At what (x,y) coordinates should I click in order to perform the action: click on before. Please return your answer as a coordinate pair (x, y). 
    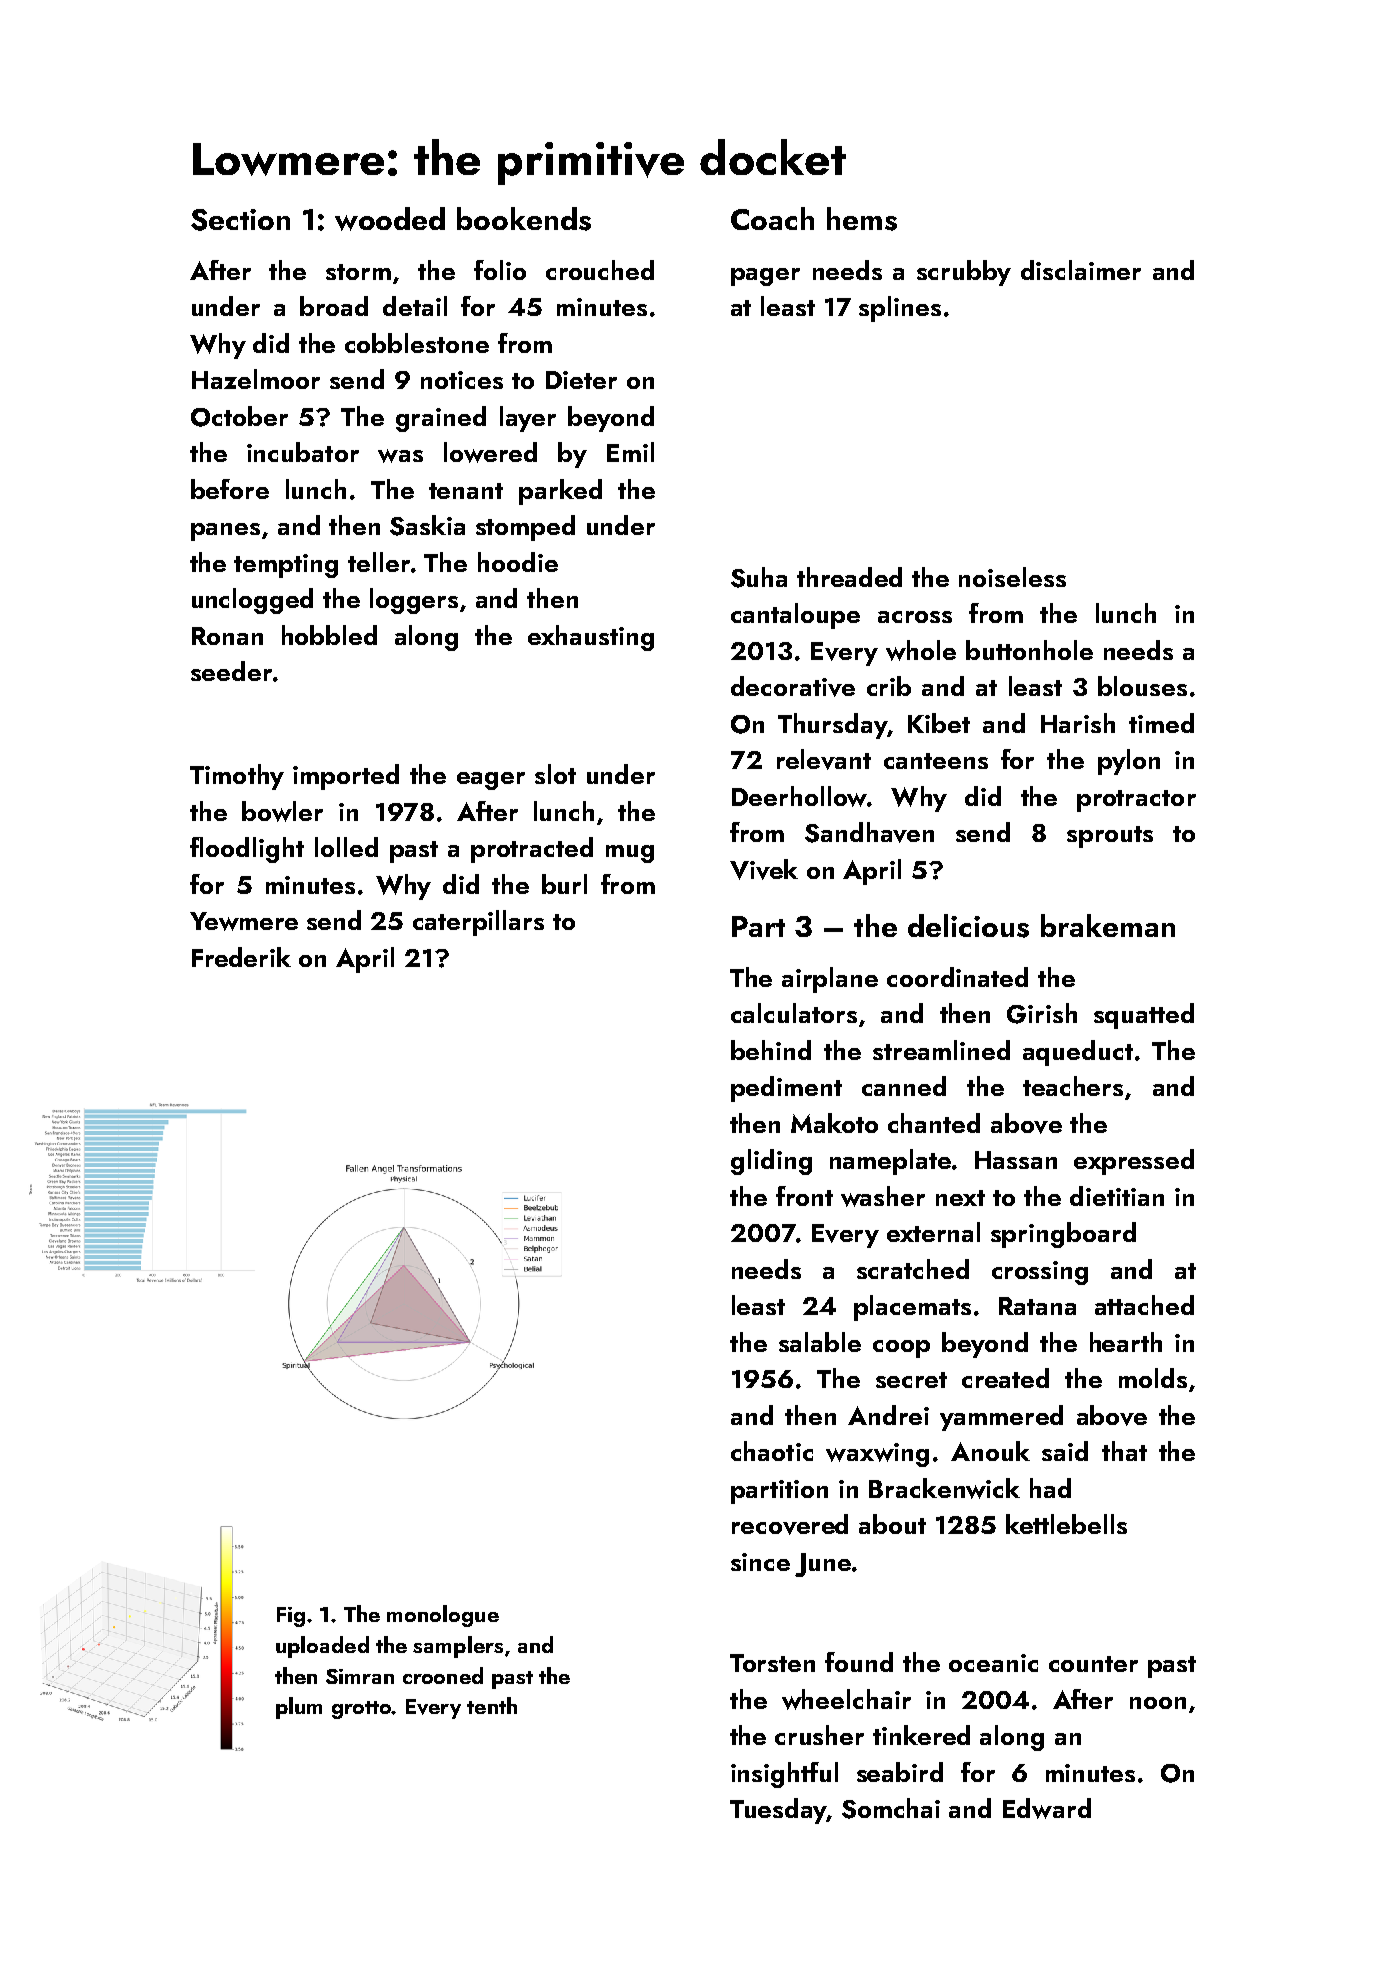
    Looking at the image, I should click on (230, 489).
